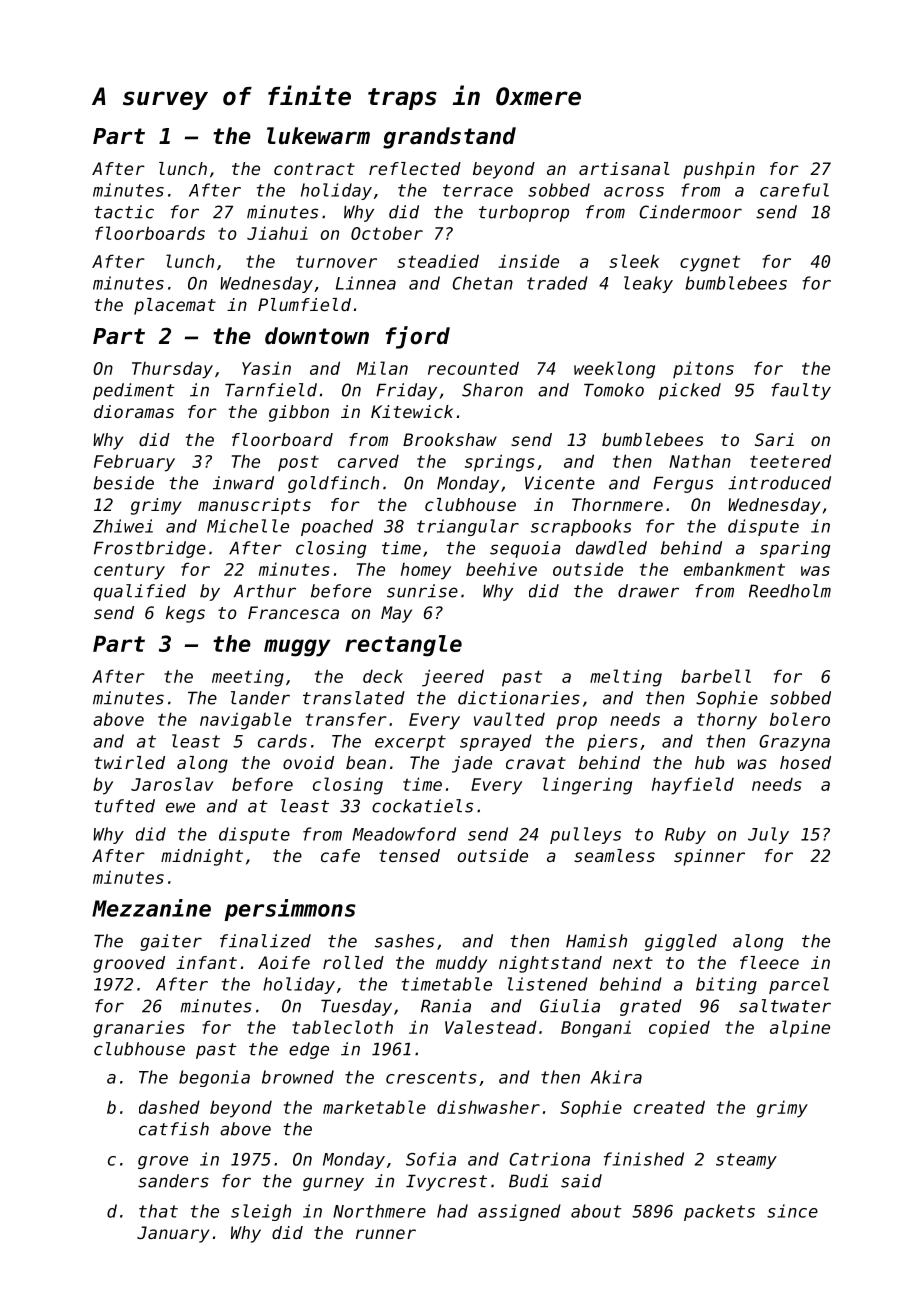  Describe the element at coordinates (264, 591) in the screenshot. I see `Arthur` at that location.
